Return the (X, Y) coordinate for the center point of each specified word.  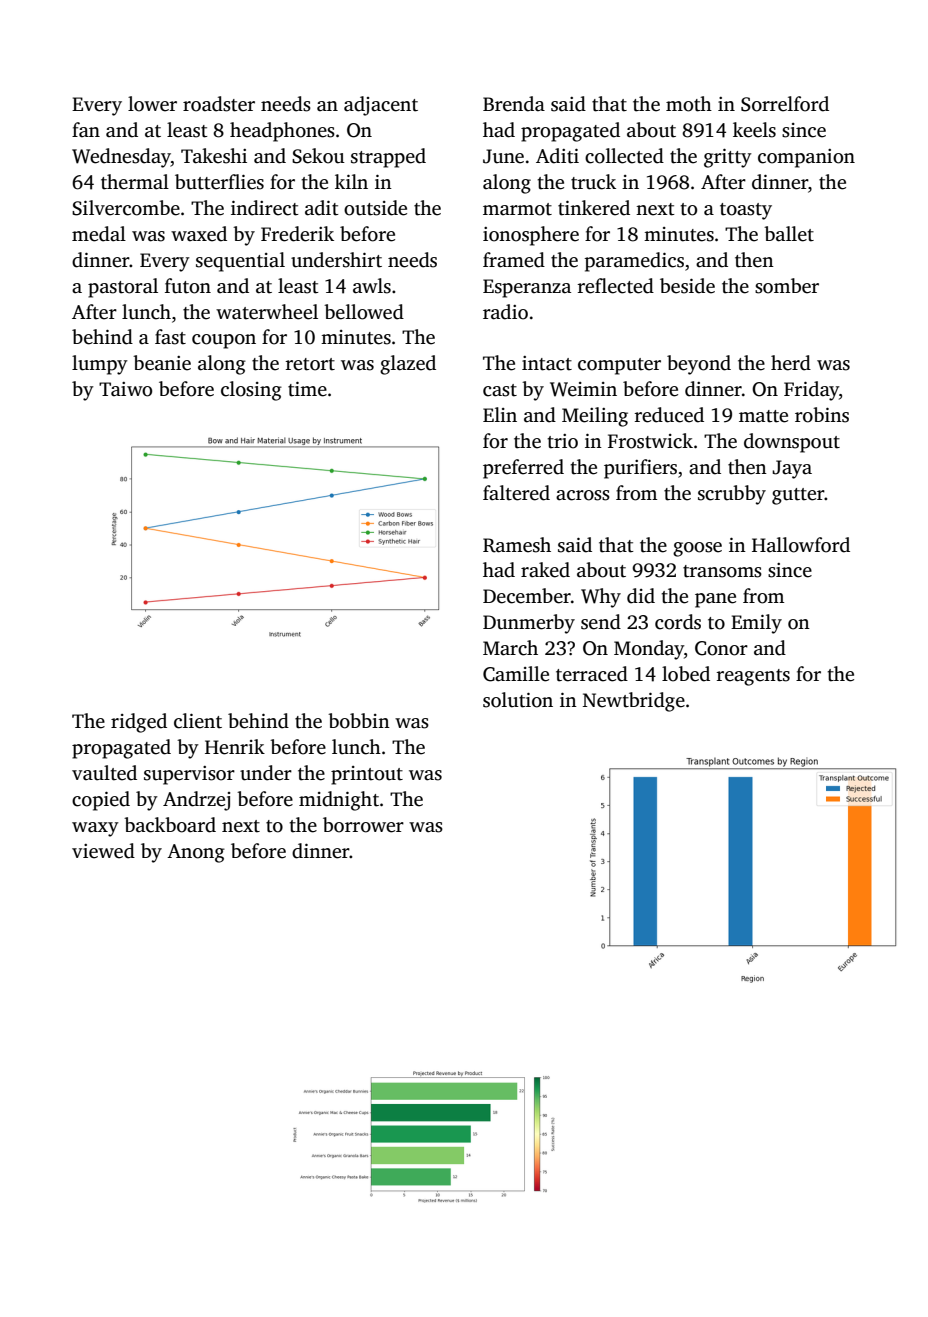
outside (375, 208)
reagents (753, 677)
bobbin (359, 721)
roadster (219, 104)
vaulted (104, 773)
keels (754, 130)
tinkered (594, 208)
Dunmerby (529, 624)
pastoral (123, 288)
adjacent (381, 106)
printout (367, 775)
